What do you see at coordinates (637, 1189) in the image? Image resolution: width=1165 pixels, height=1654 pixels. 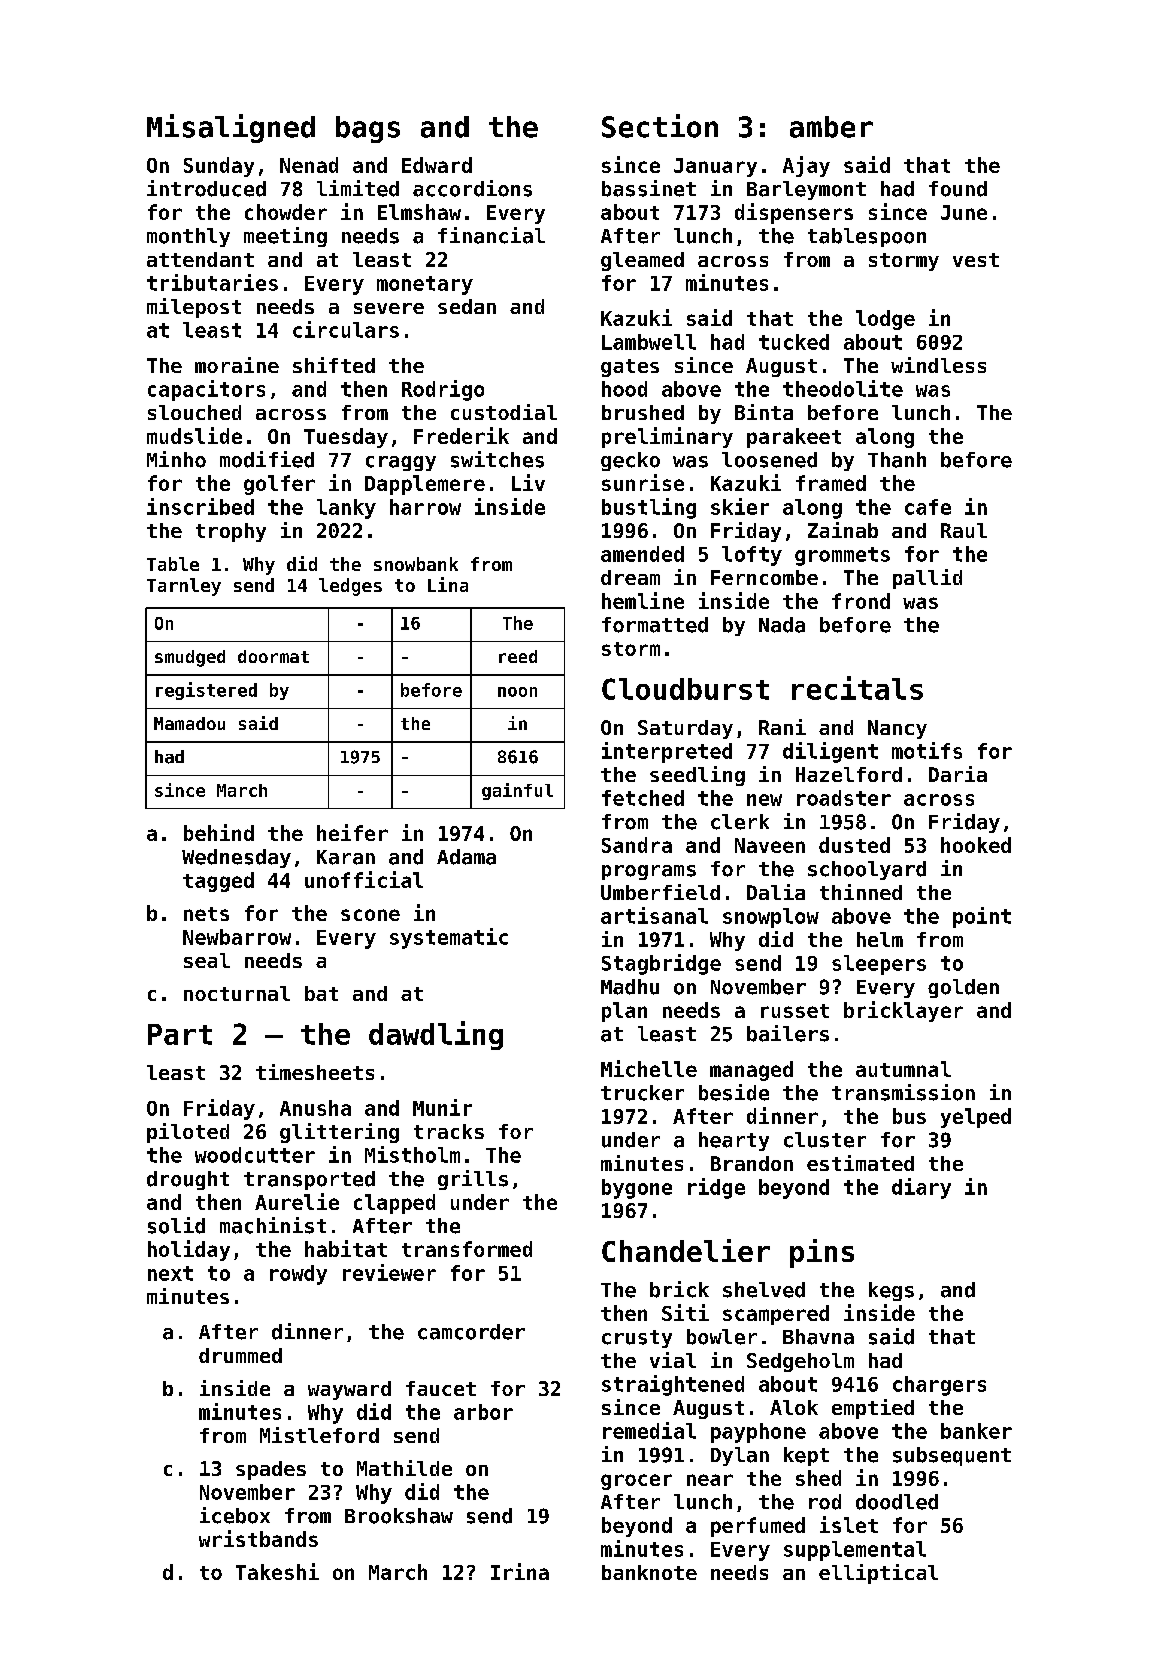 I see `bygone` at bounding box center [637, 1189].
